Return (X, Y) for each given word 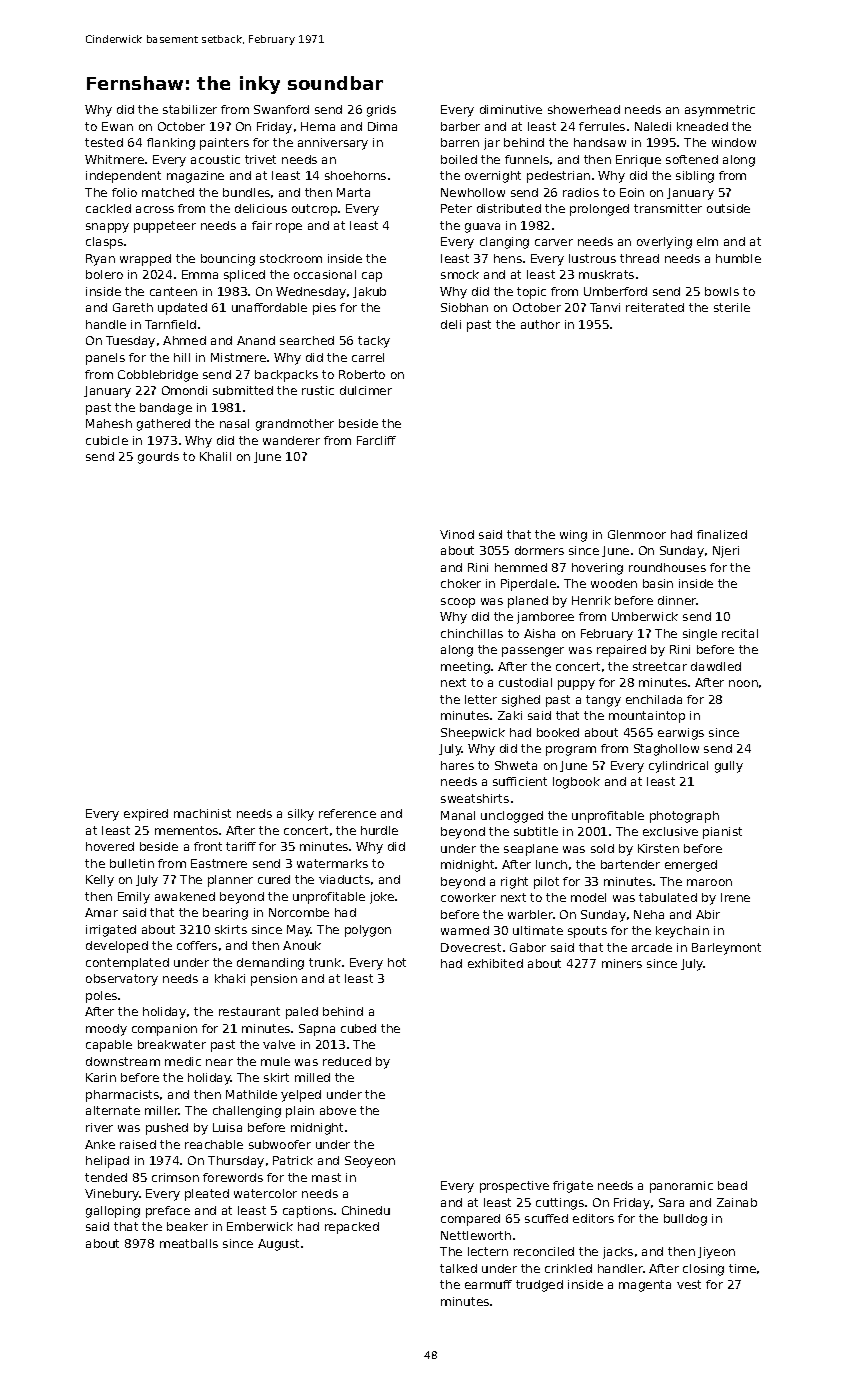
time (742, 1268)
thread (639, 258)
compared (470, 1220)
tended (106, 1177)
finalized (722, 534)
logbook (576, 783)
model (588, 897)
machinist (202, 813)
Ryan (100, 260)
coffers (197, 945)
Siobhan (464, 307)
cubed (358, 1028)
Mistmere (238, 357)
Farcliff (376, 440)
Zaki (510, 715)
